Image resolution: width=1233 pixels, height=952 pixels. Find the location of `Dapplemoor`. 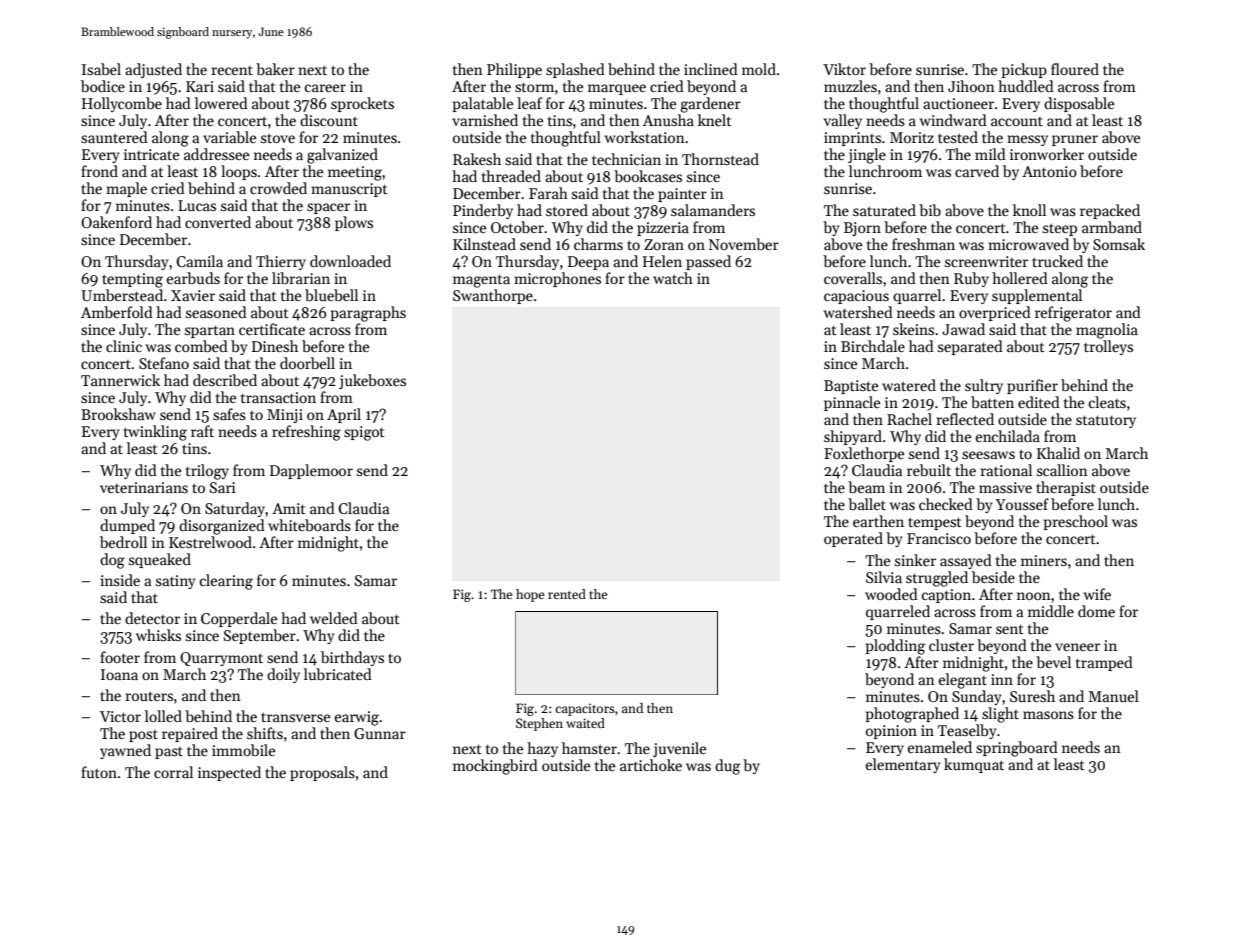

Dapplemoor is located at coordinates (311, 471).
